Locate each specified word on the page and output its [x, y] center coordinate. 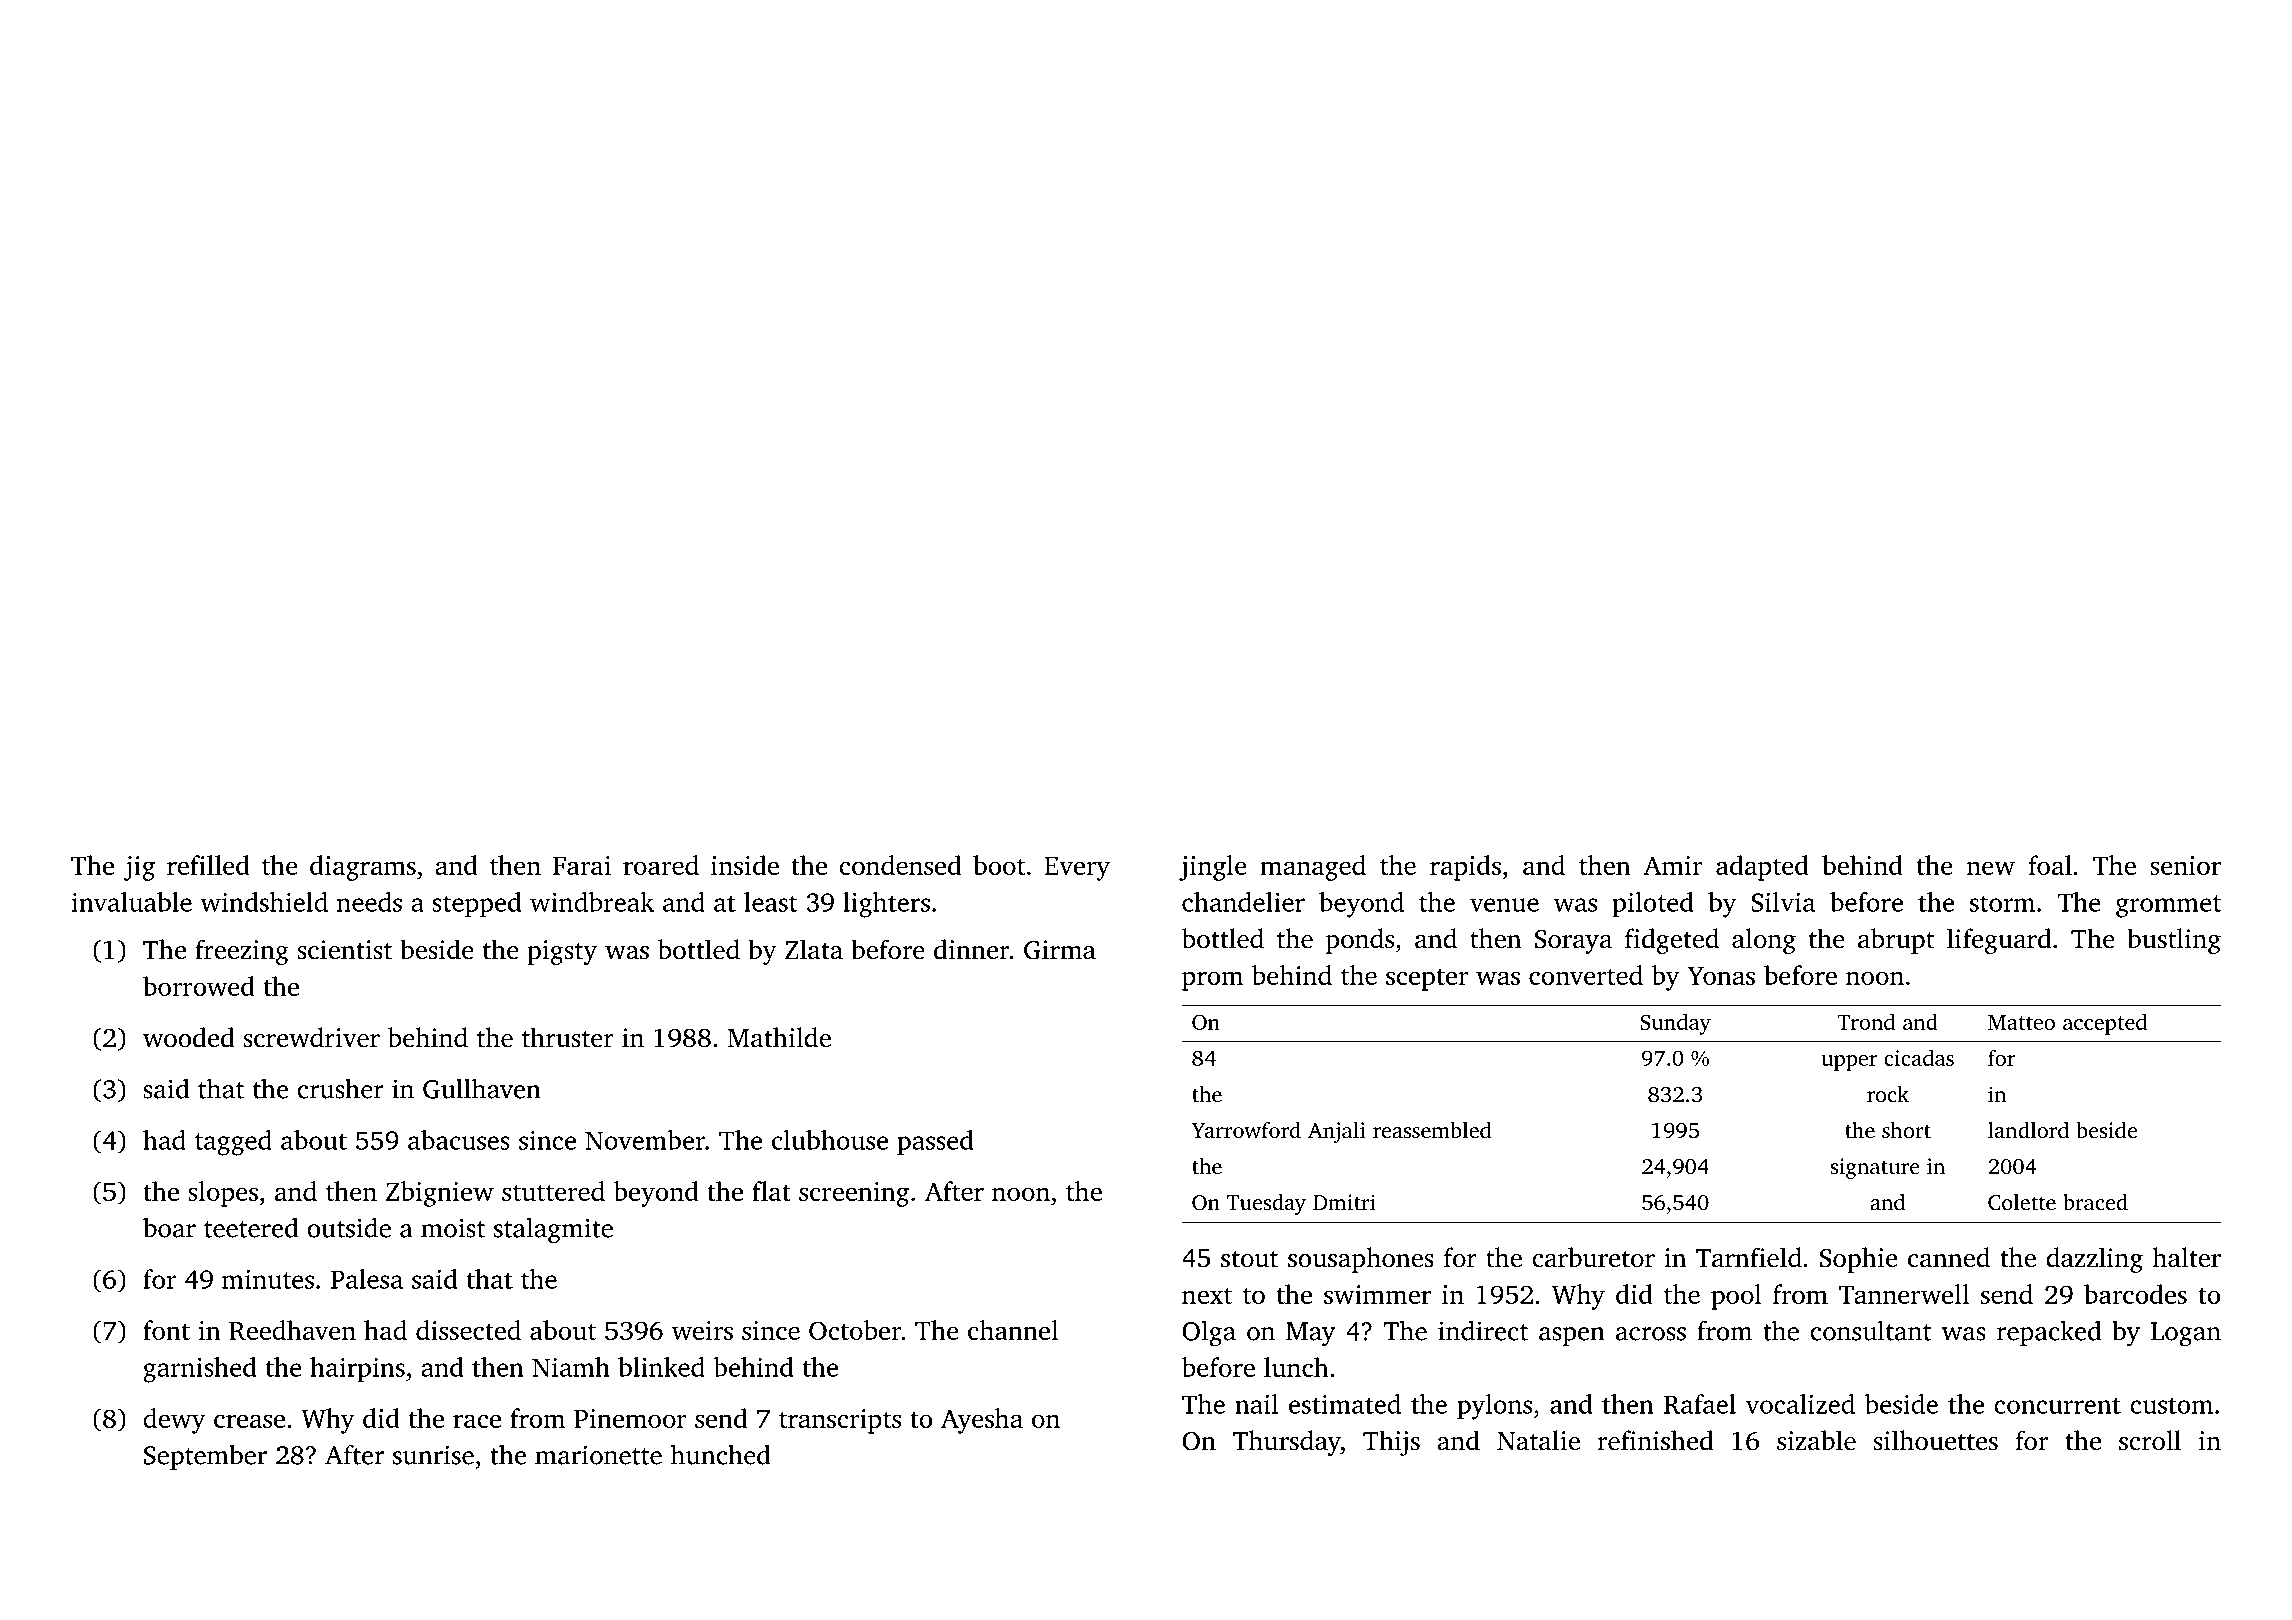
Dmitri [1344, 1202]
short [1906, 1130]
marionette [598, 1455]
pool [1736, 1297]
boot [999, 865]
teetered [251, 1227]
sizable [1816, 1440]
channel [1013, 1330]
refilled [208, 865]
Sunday [1675, 1024]
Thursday [1287, 1443]
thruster [568, 1037]
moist [453, 1228]
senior [2185, 865]
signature [1875, 1168]
